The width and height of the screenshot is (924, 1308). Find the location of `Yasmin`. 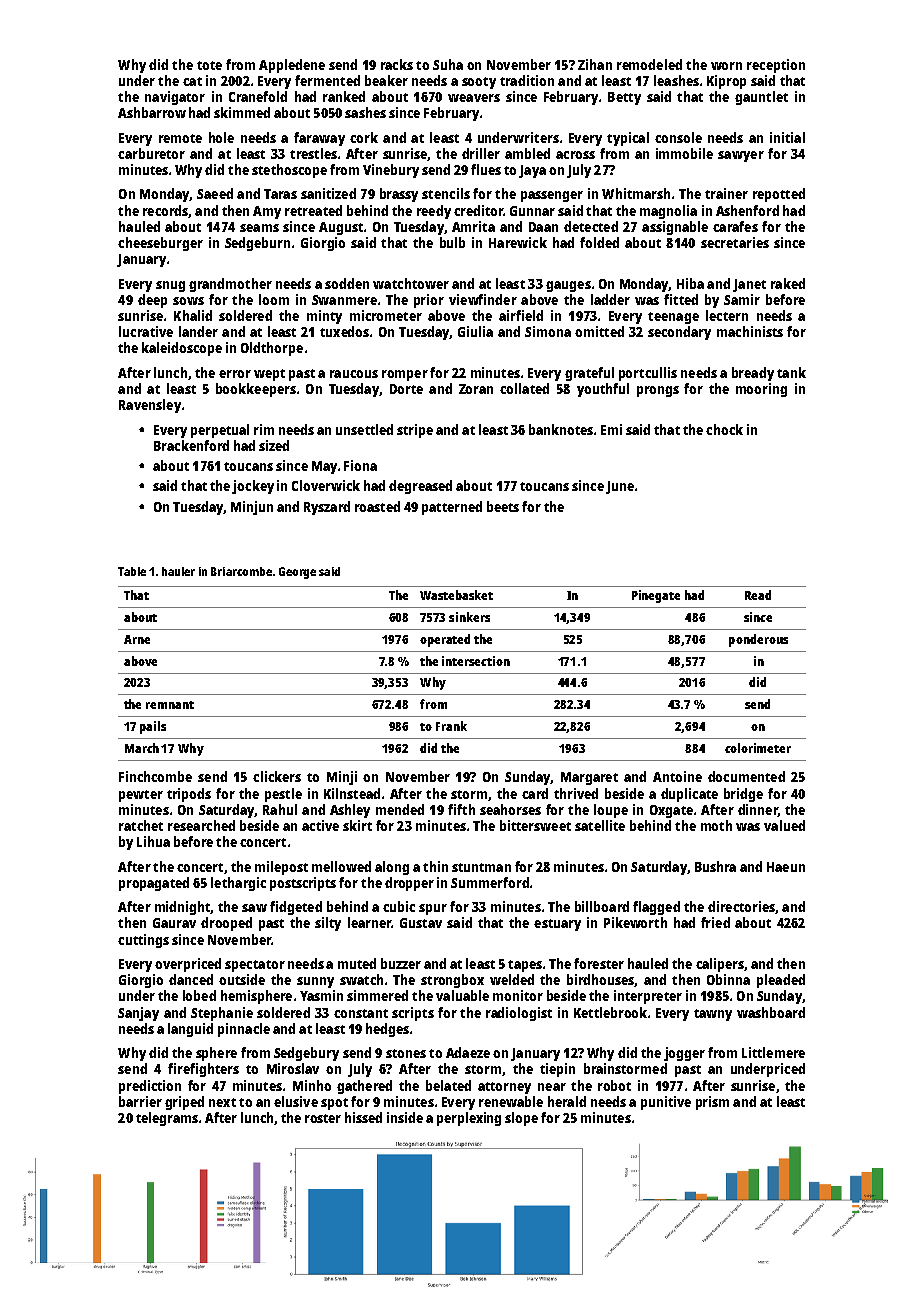

Yasmin is located at coordinates (321, 995).
